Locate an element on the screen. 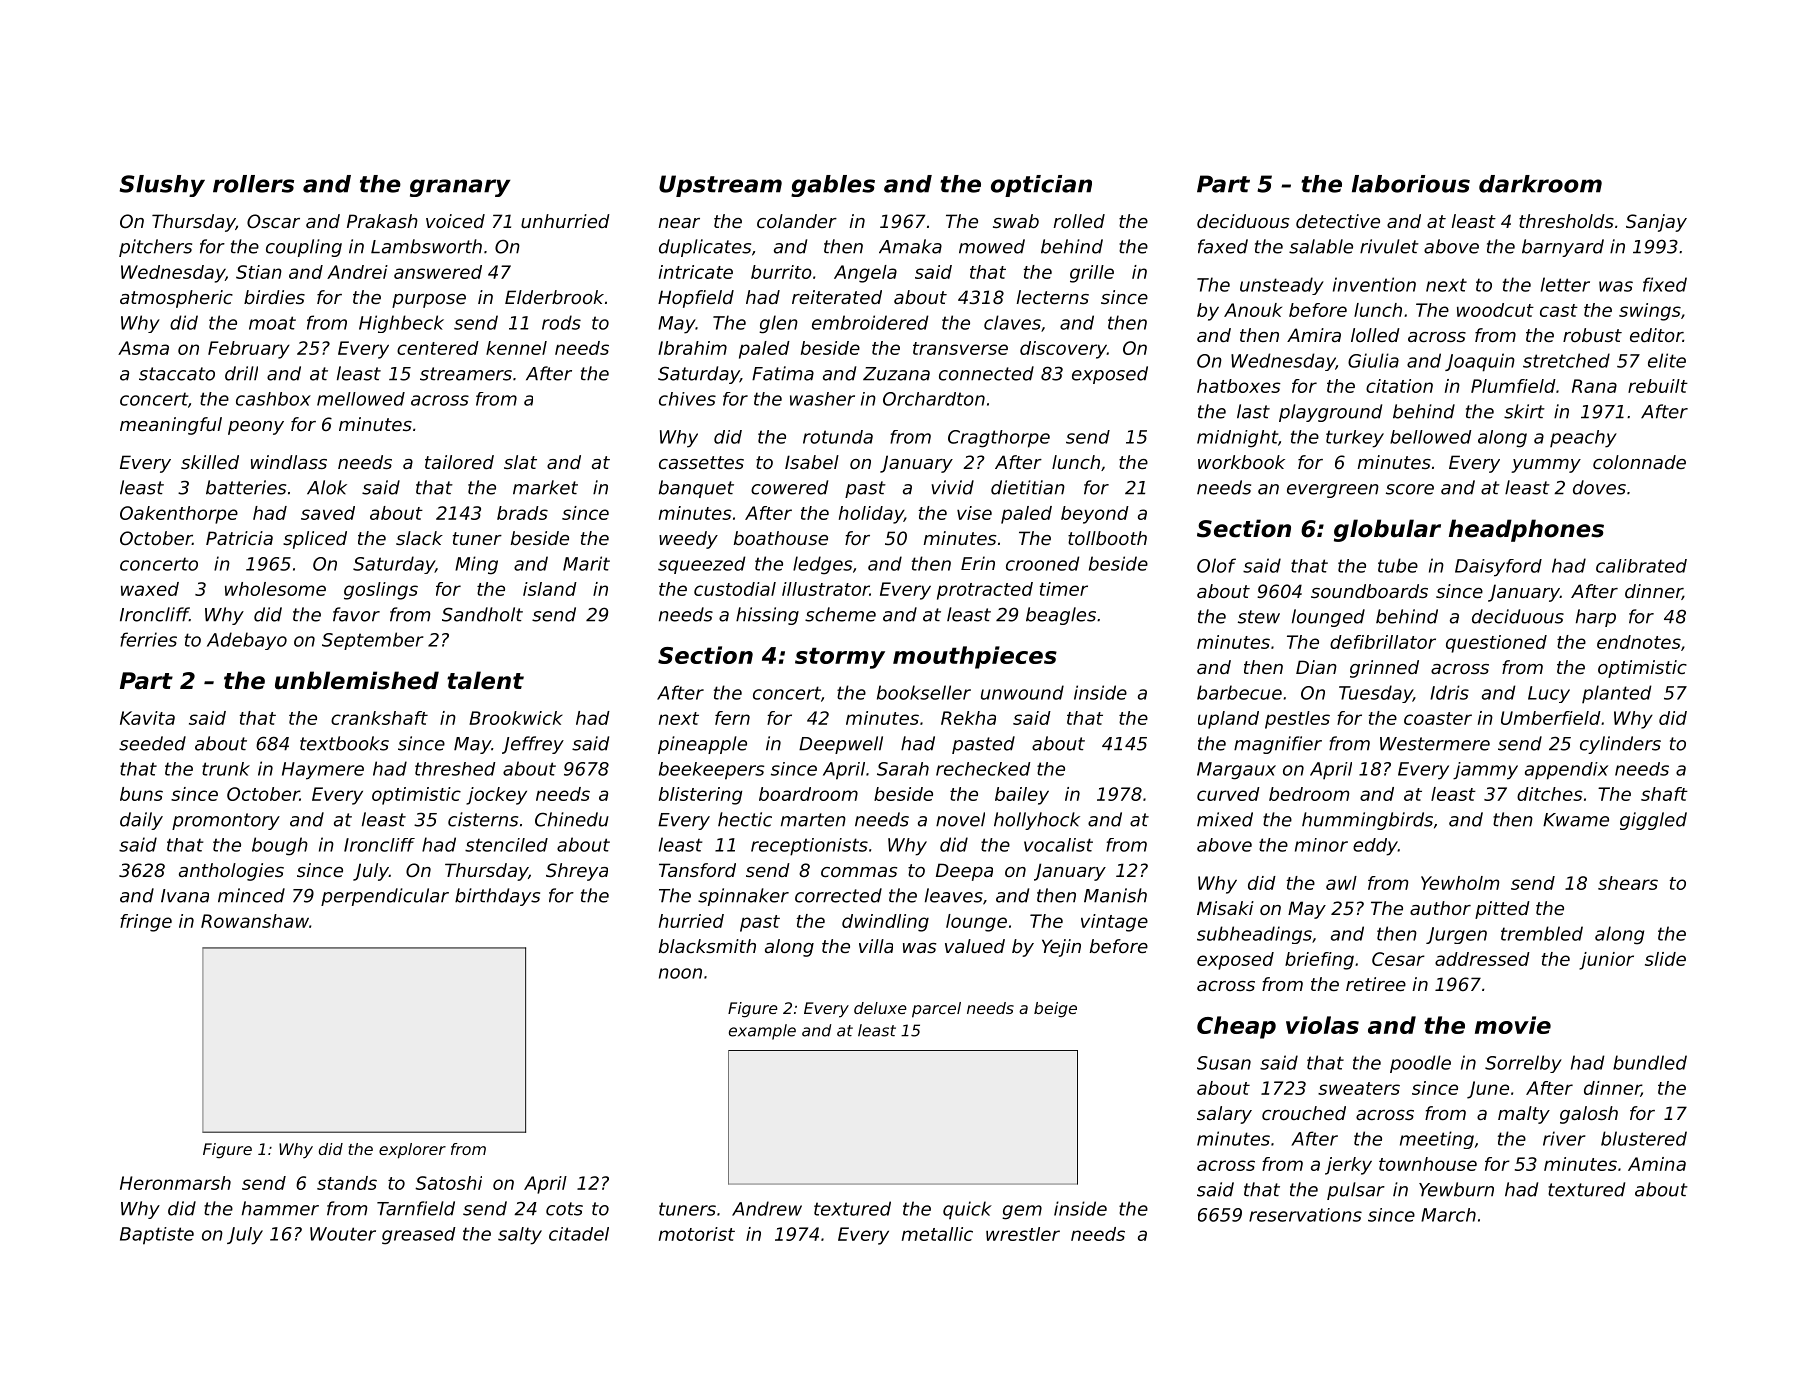  connected is located at coordinates (986, 373).
